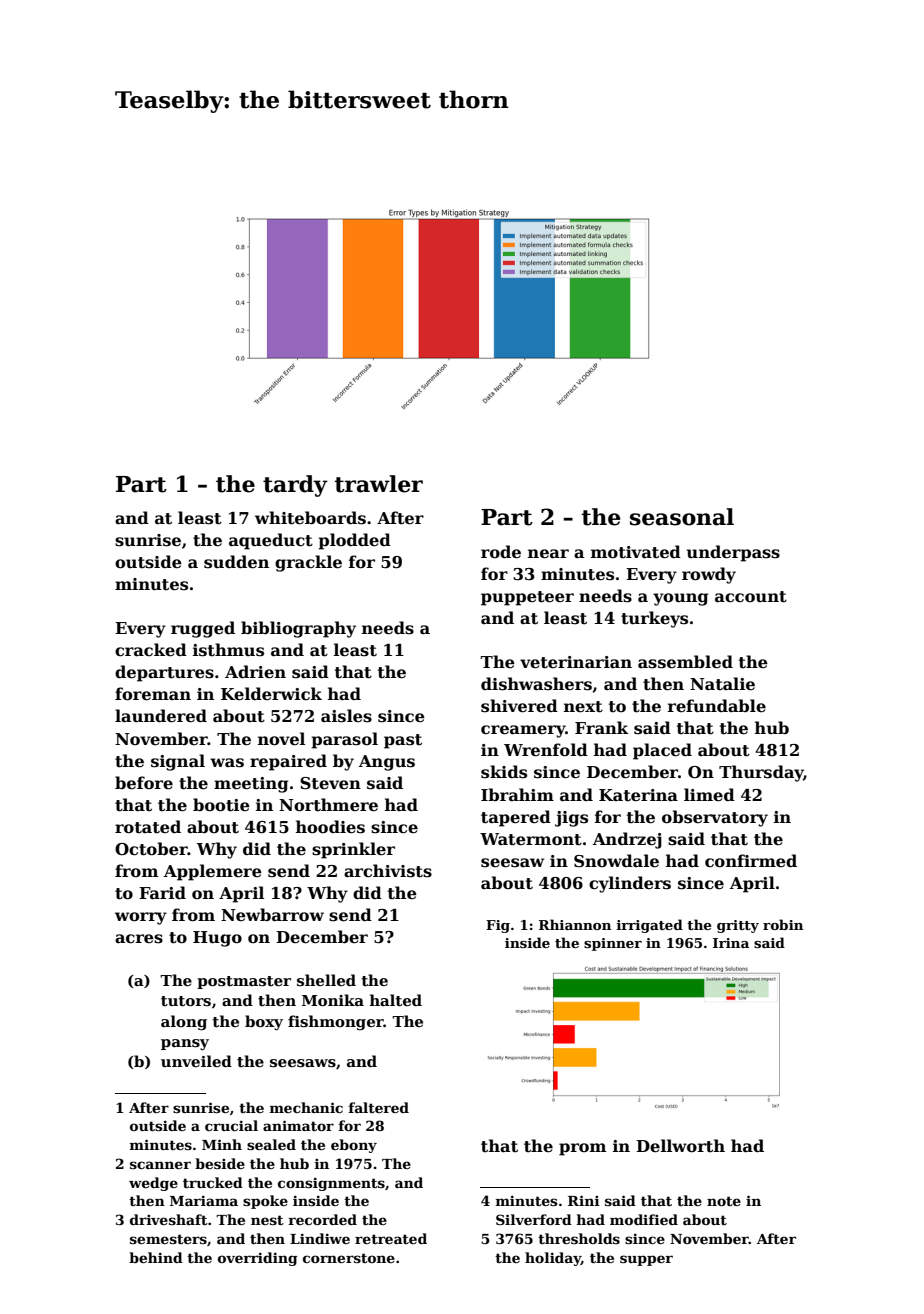 The image size is (924, 1314). I want to click on Dellworth, so click(680, 1146).
